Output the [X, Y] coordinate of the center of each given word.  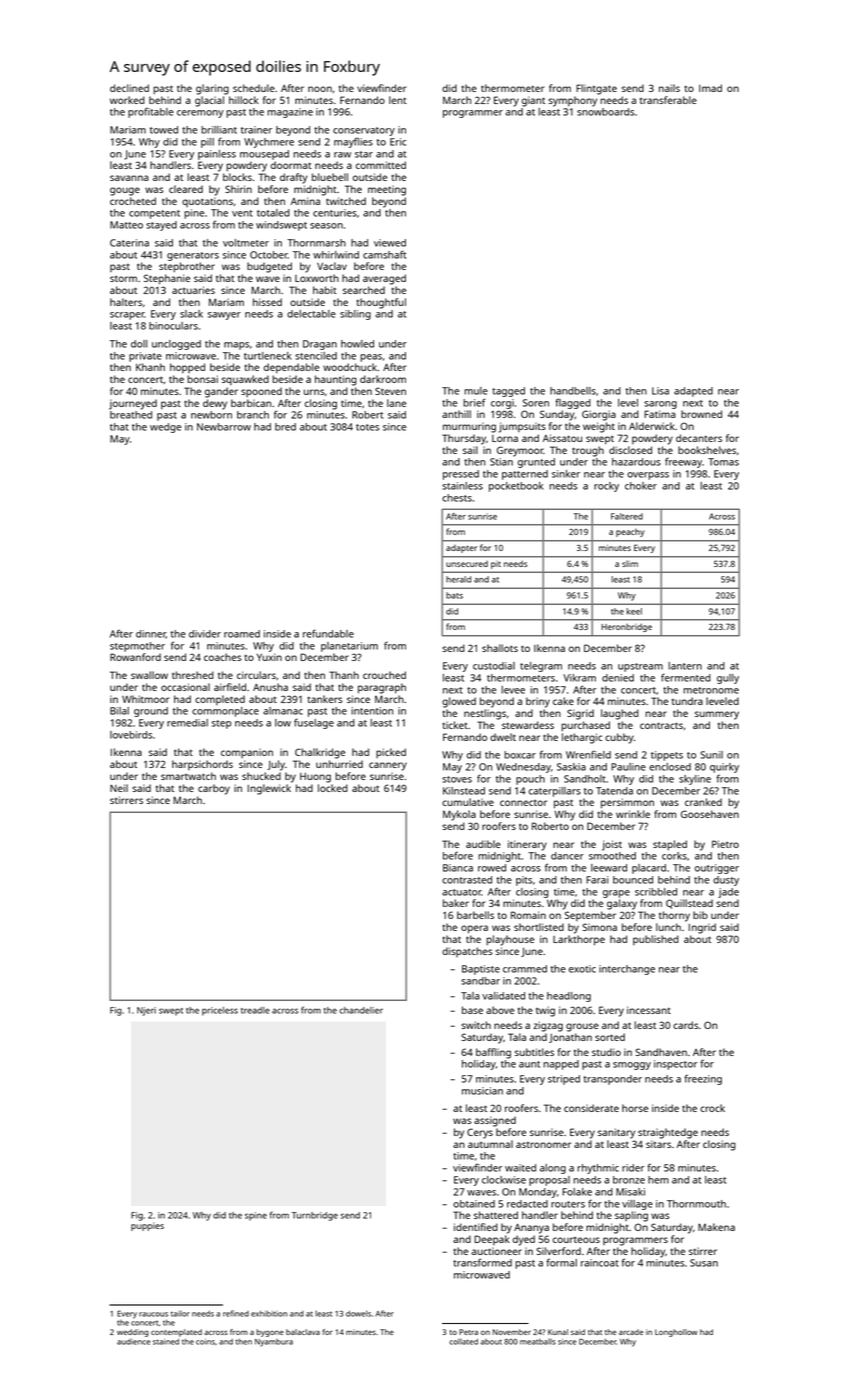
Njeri [146, 1011]
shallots [500, 648]
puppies [147, 1226]
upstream [640, 667]
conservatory [364, 131]
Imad [710, 88]
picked [391, 753]
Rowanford [135, 657]
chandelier [361, 1010]
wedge [165, 428]
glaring [212, 89]
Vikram [579, 678]
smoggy [632, 1066]
